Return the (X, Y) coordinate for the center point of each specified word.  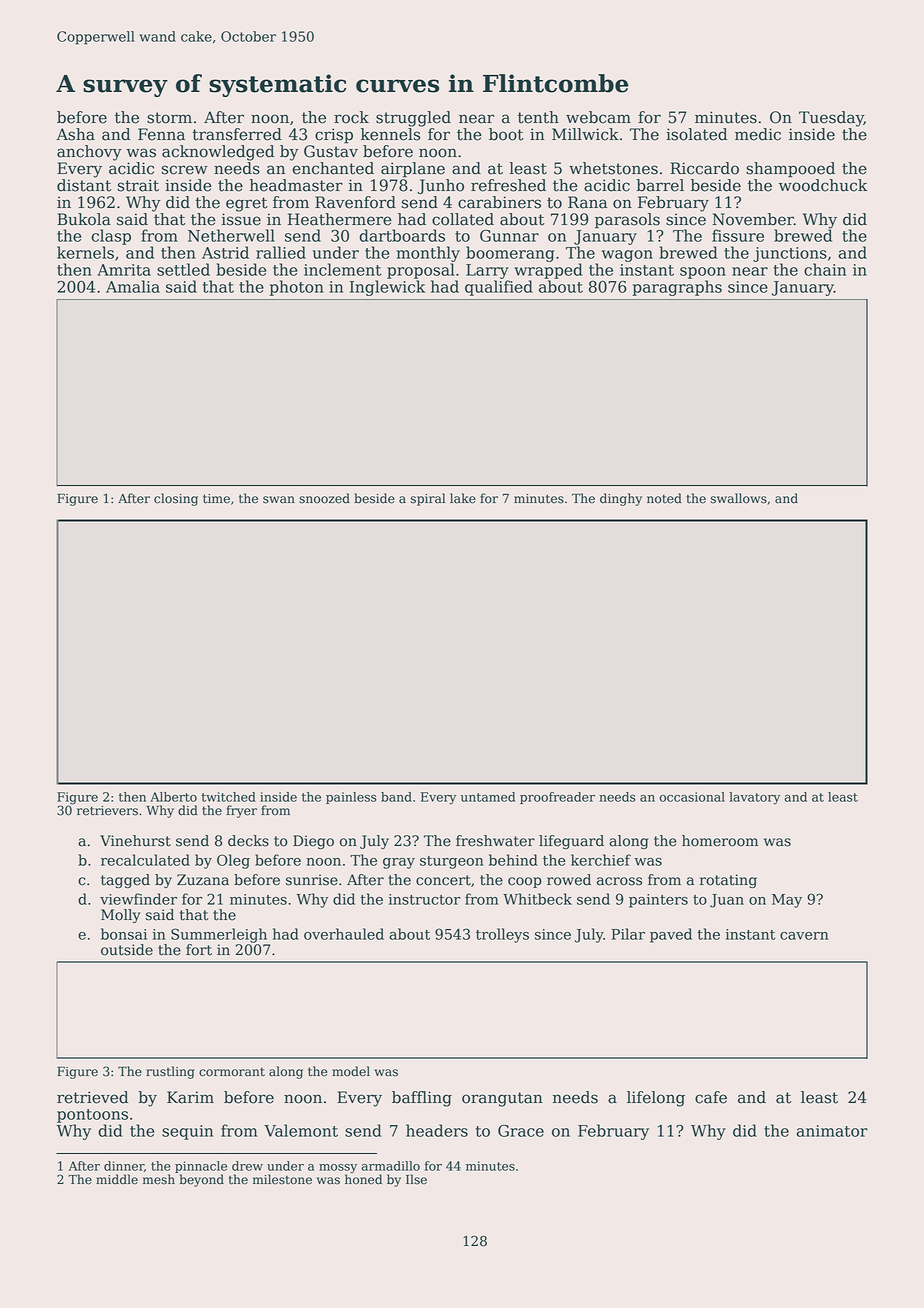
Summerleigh (219, 935)
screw (184, 170)
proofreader (557, 798)
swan (279, 500)
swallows (739, 498)
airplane (413, 170)
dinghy (621, 499)
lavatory (755, 798)
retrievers (107, 811)
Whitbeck (537, 899)
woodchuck (823, 185)
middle (117, 1179)
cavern (804, 936)
